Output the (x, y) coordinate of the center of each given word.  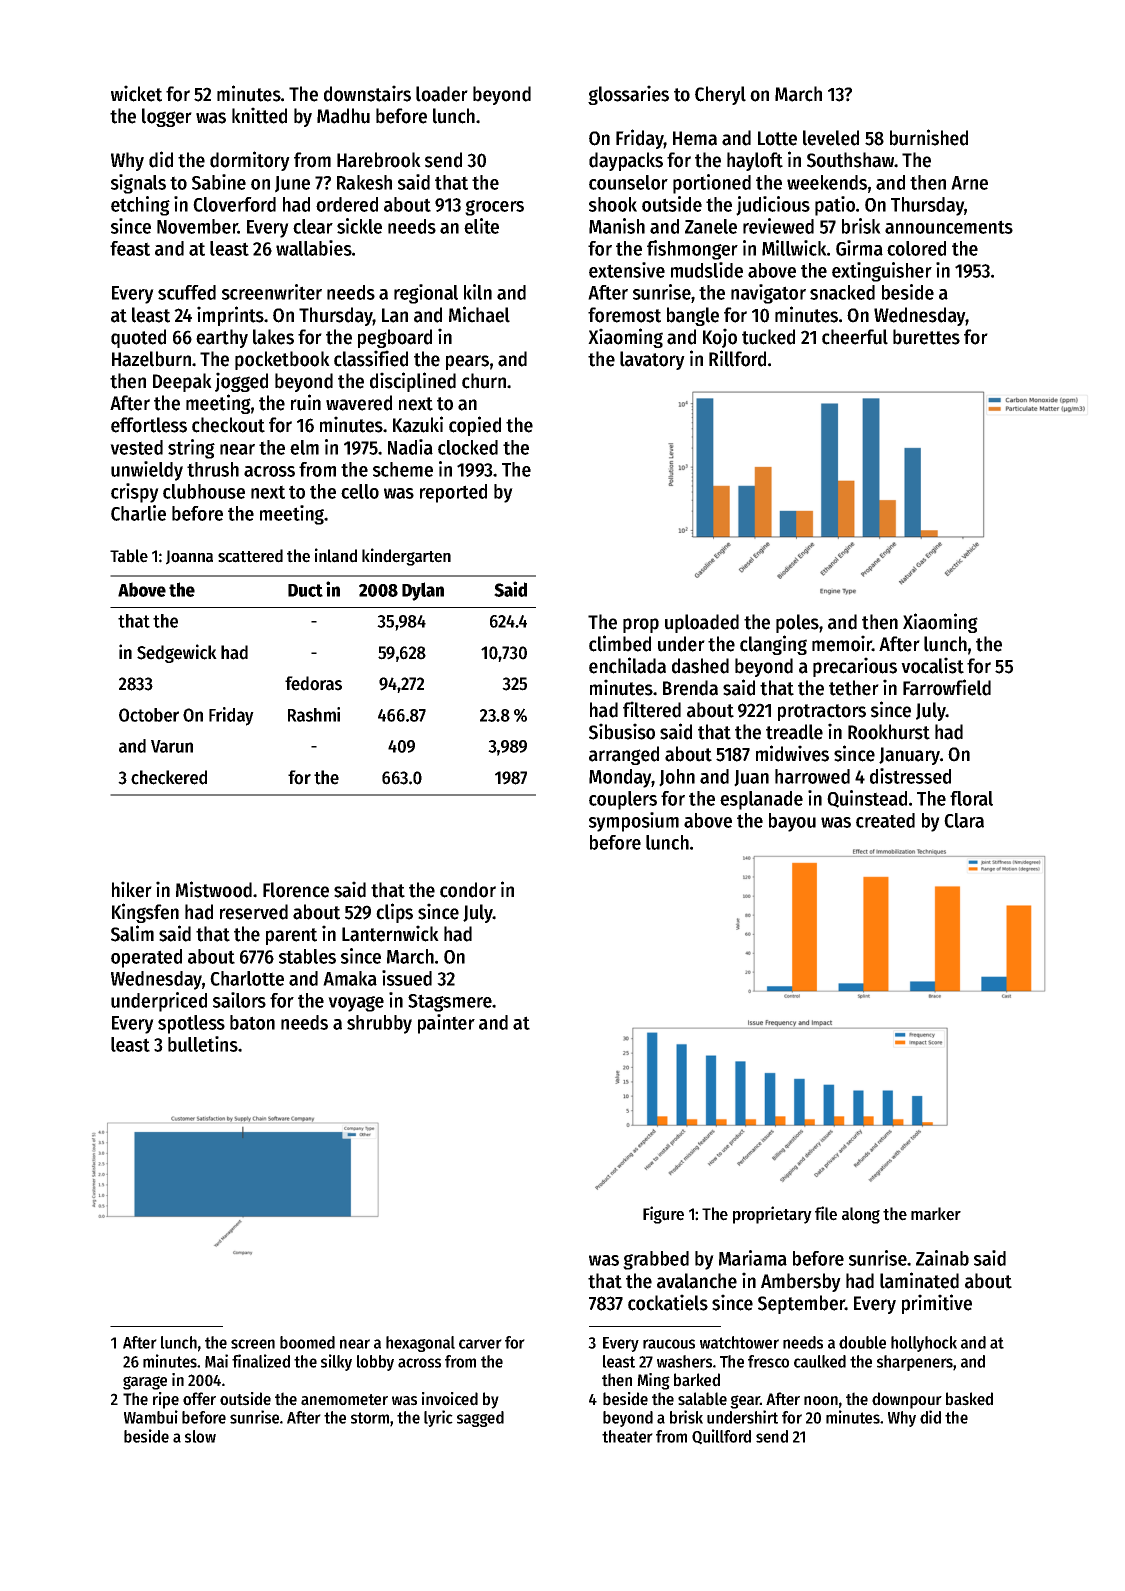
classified (371, 358)
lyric (438, 1418)
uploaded (702, 623)
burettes (926, 337)
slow (200, 1436)
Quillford (721, 1437)
